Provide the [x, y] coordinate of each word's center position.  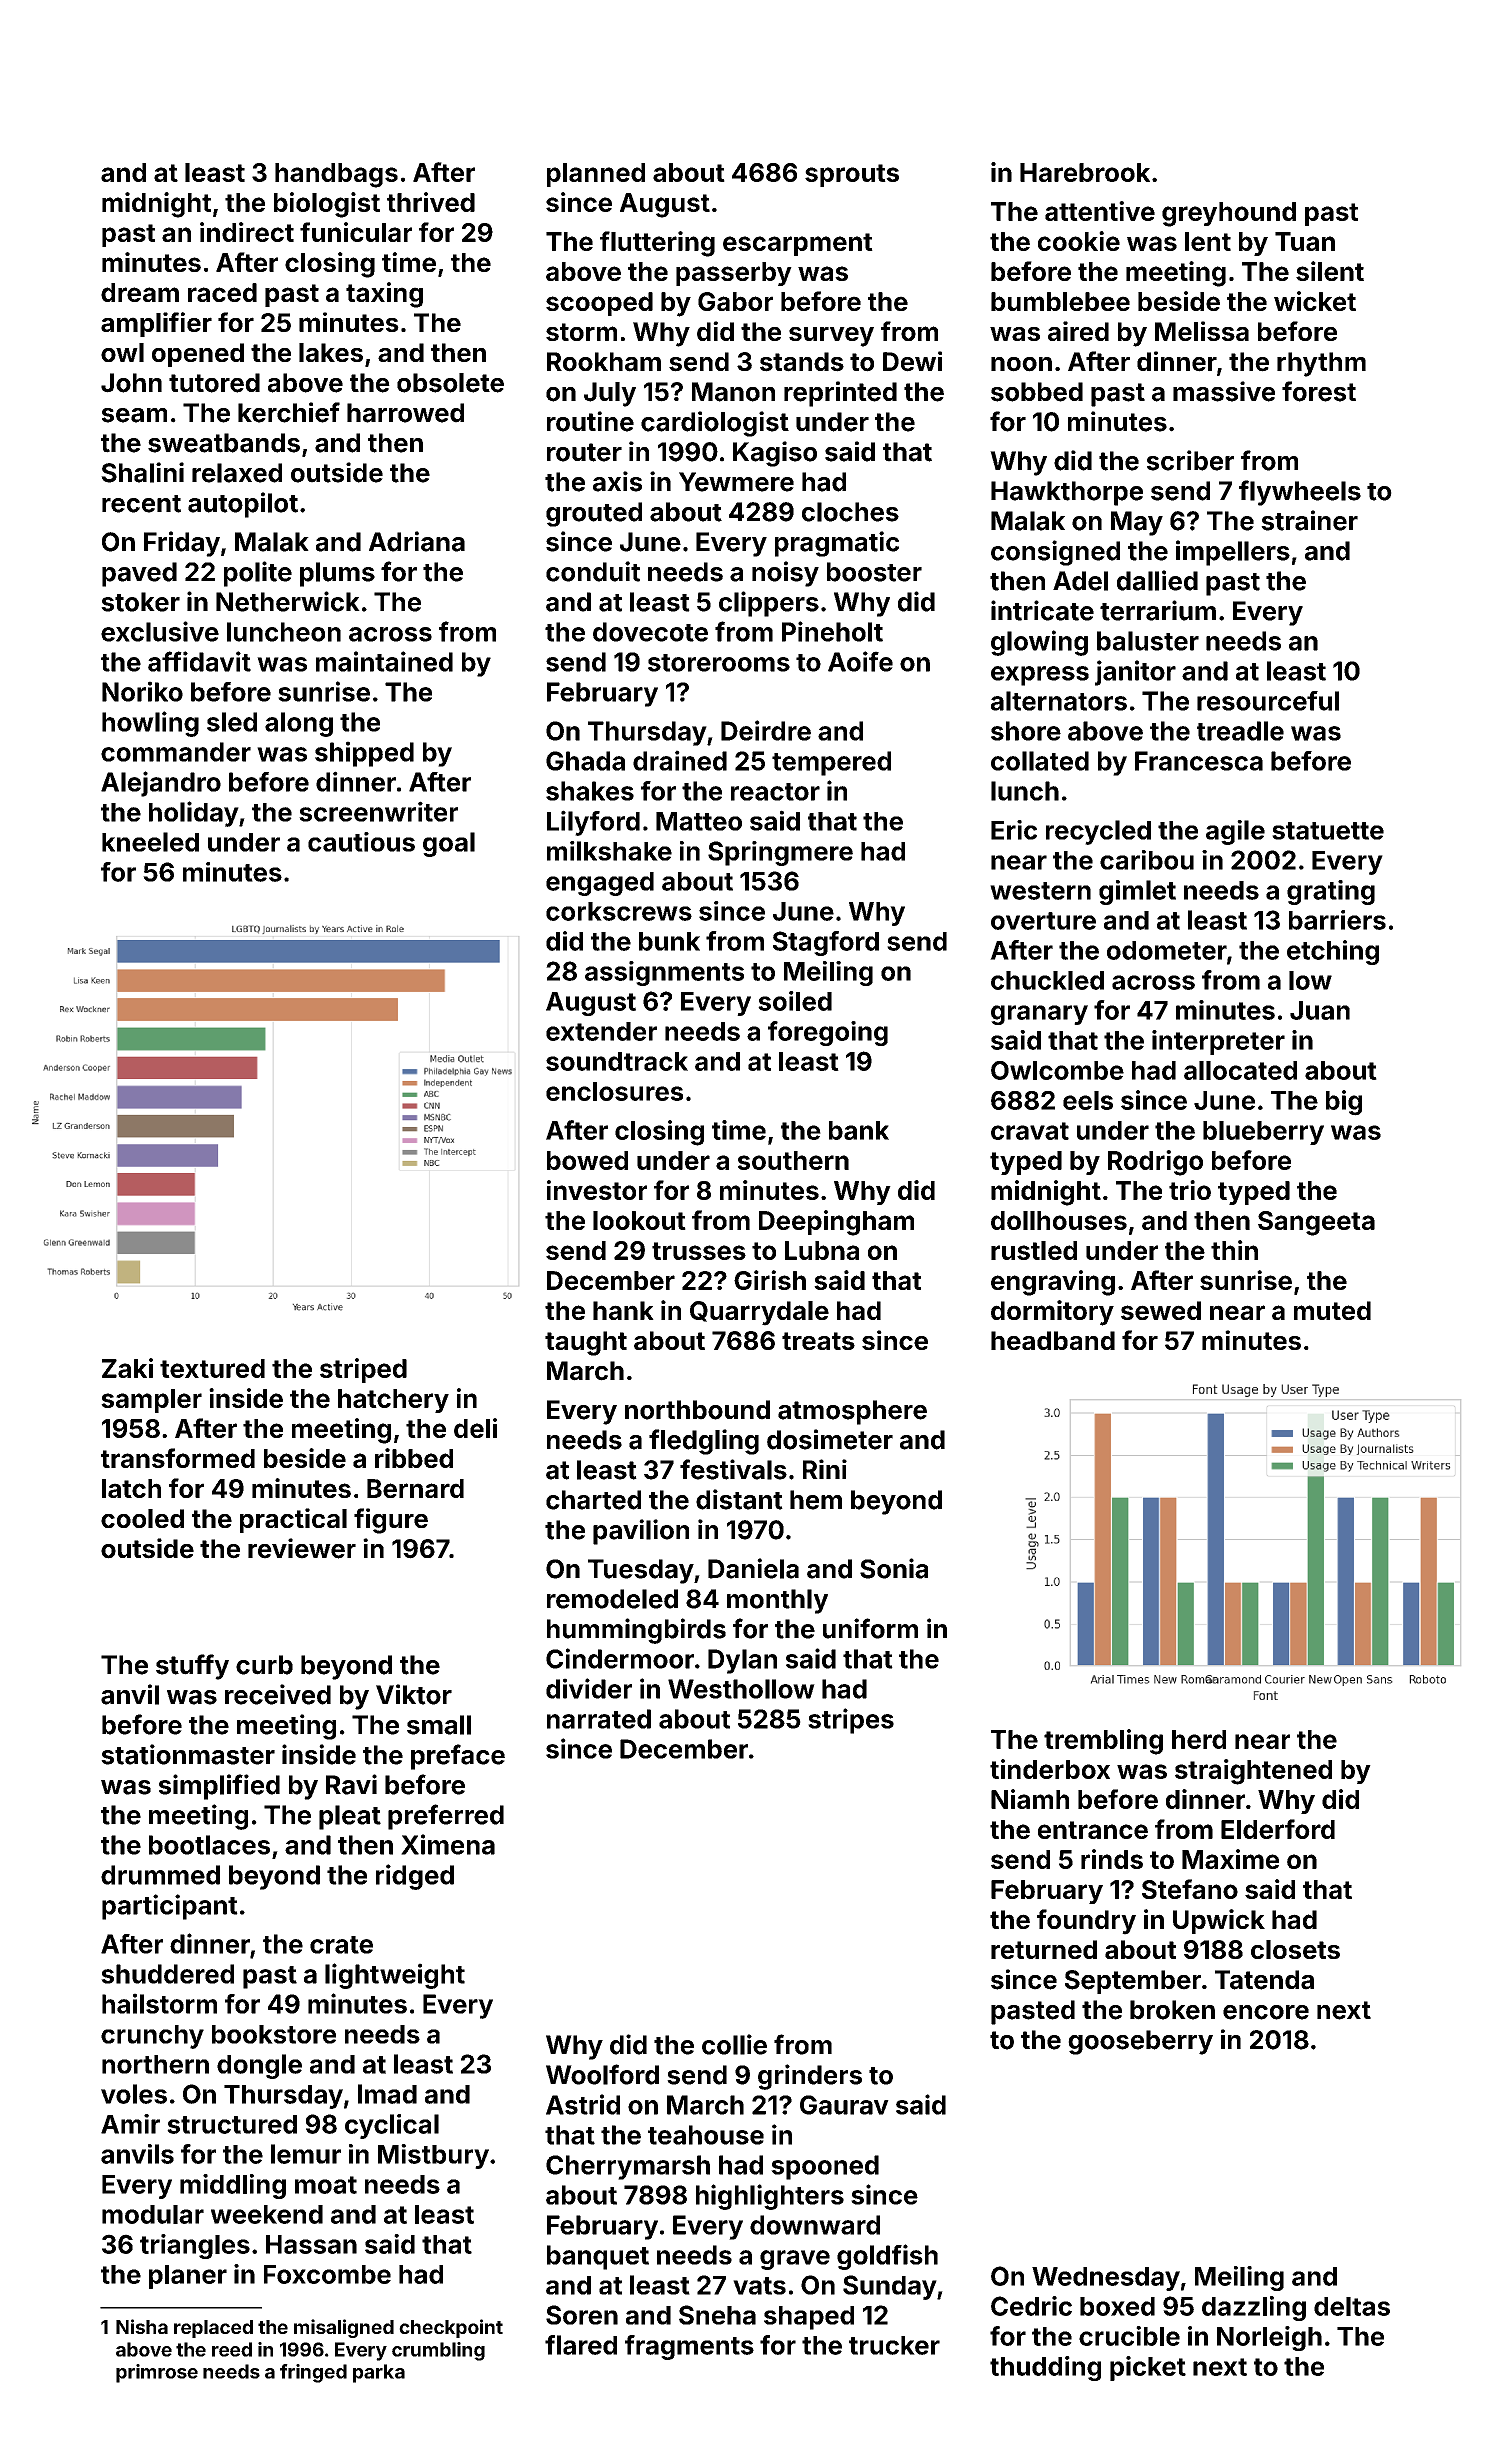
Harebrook [1085, 172]
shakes [590, 791]
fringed [313, 2373]
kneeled [150, 842]
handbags [336, 175]
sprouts [852, 175]
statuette [1328, 831]
